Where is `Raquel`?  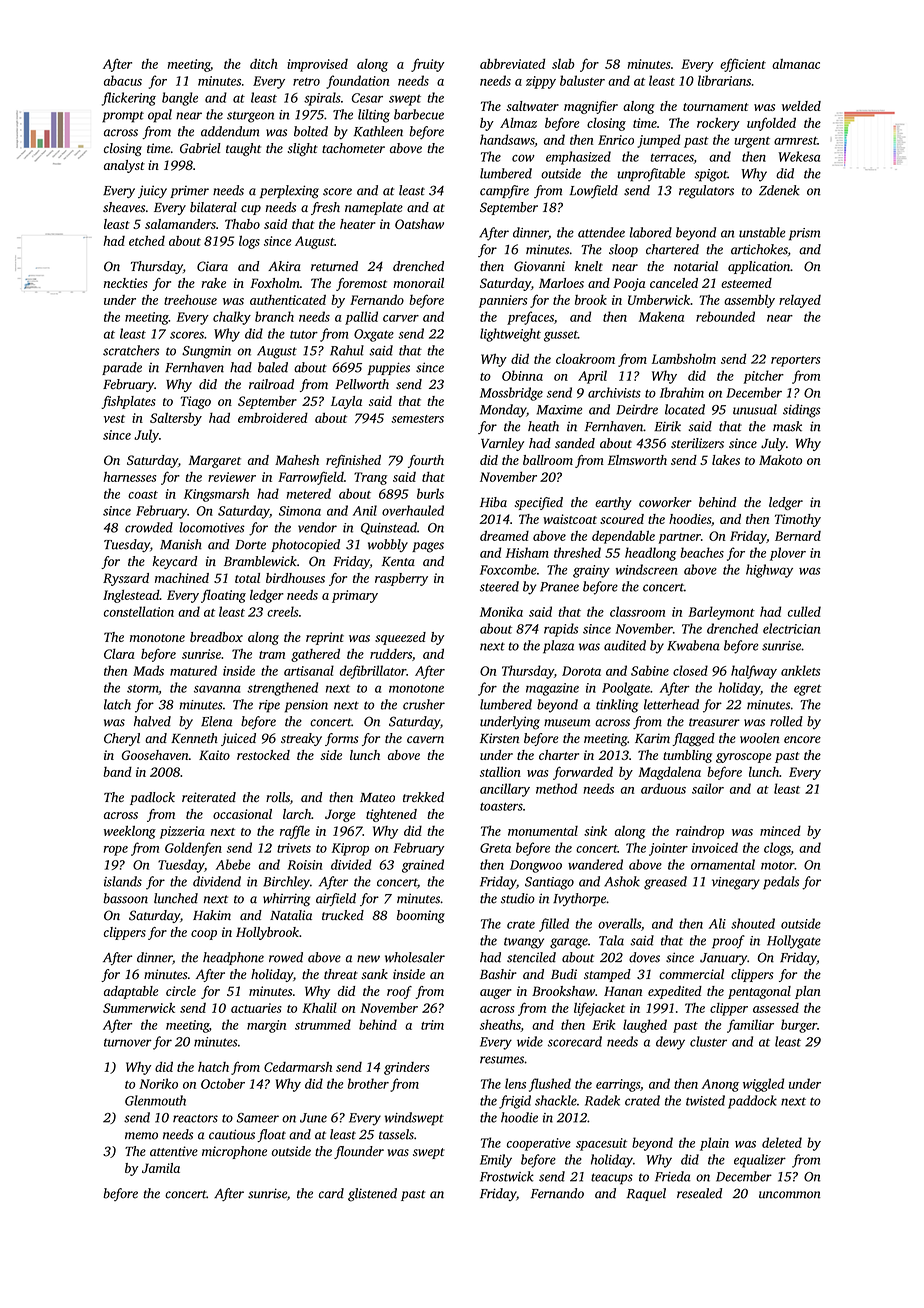
Raquel is located at coordinates (646, 1194).
